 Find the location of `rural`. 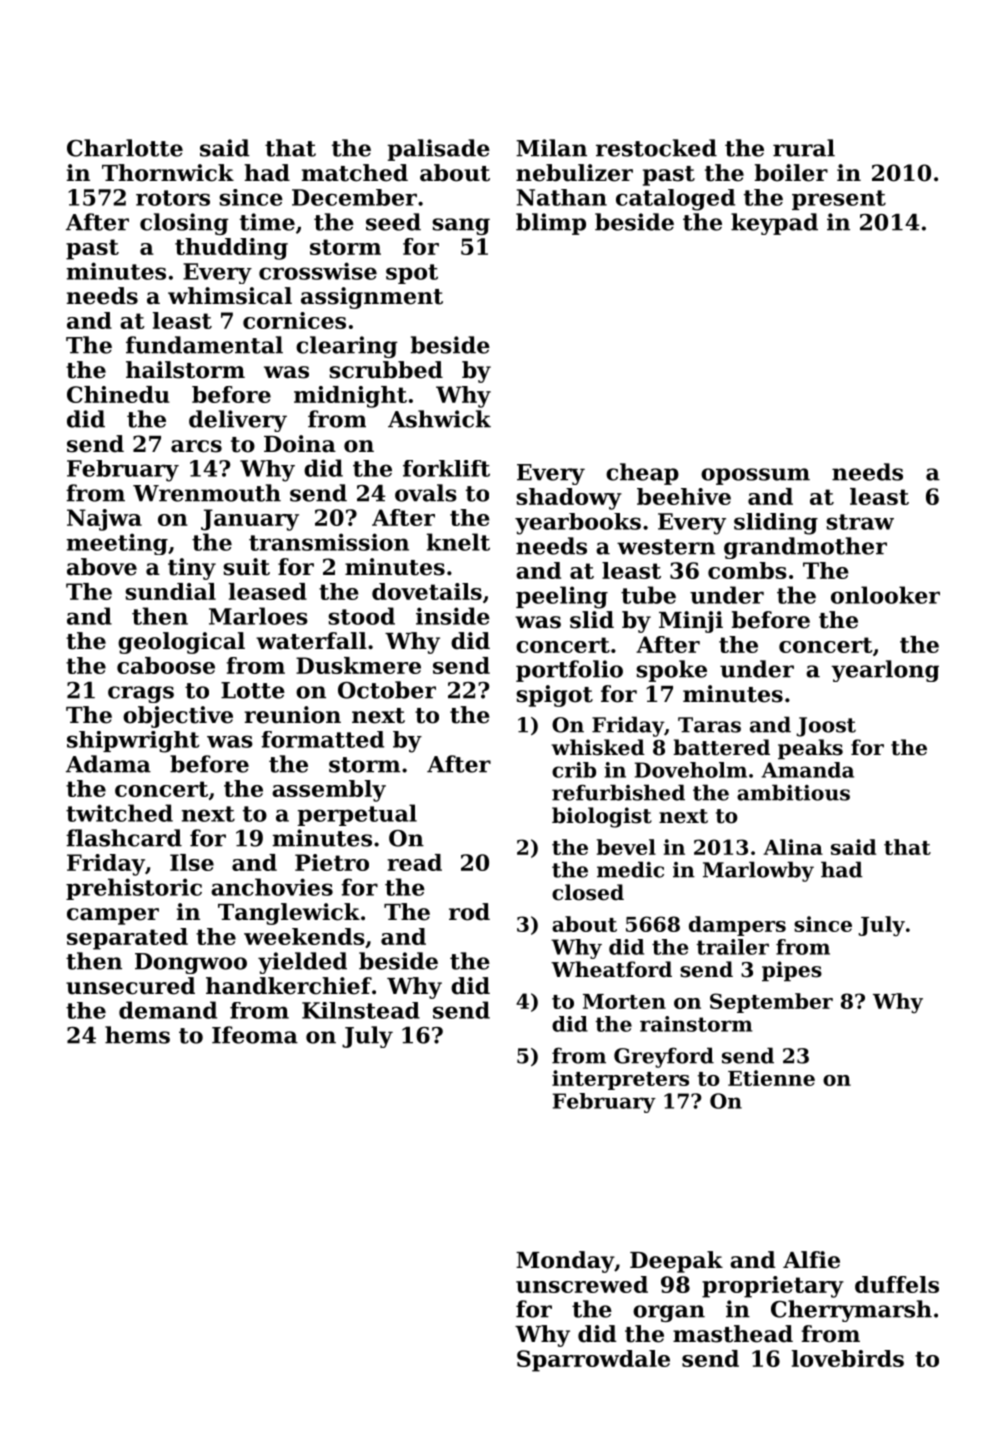

rural is located at coordinates (804, 148).
